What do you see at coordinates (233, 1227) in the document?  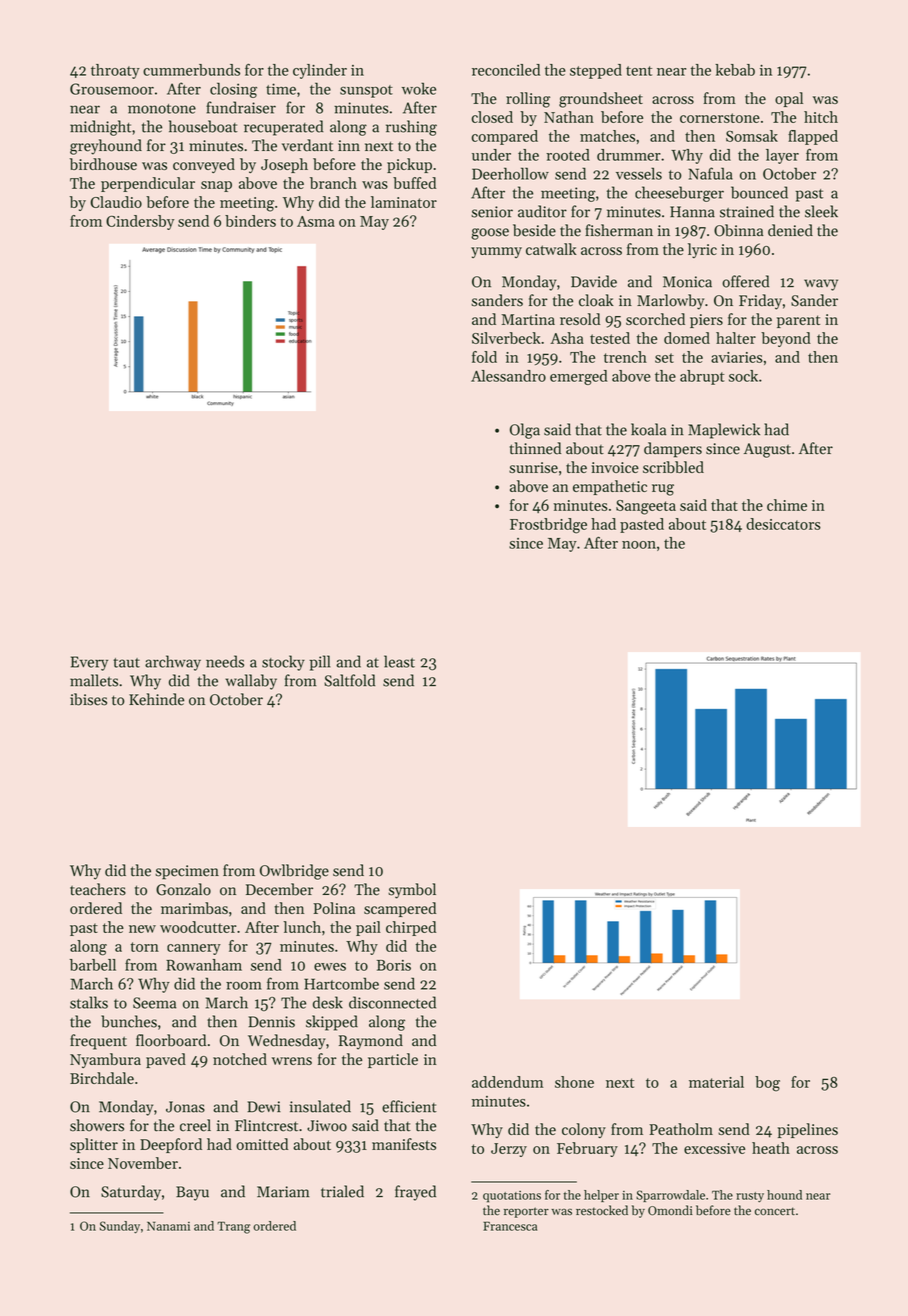 I see `Trang` at bounding box center [233, 1227].
